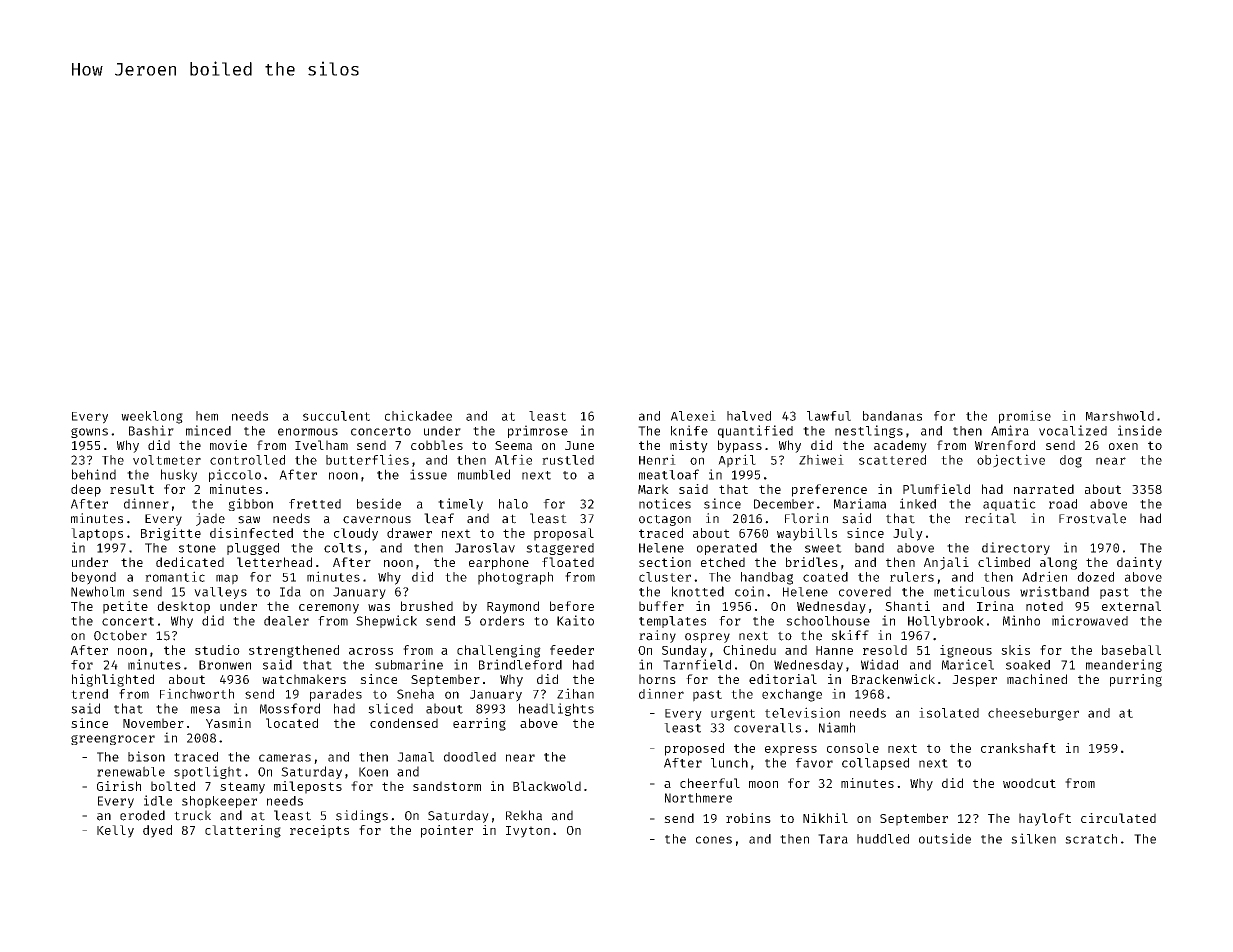 This page has width=1233, height=952. I want to click on sandstorm, so click(447, 786).
